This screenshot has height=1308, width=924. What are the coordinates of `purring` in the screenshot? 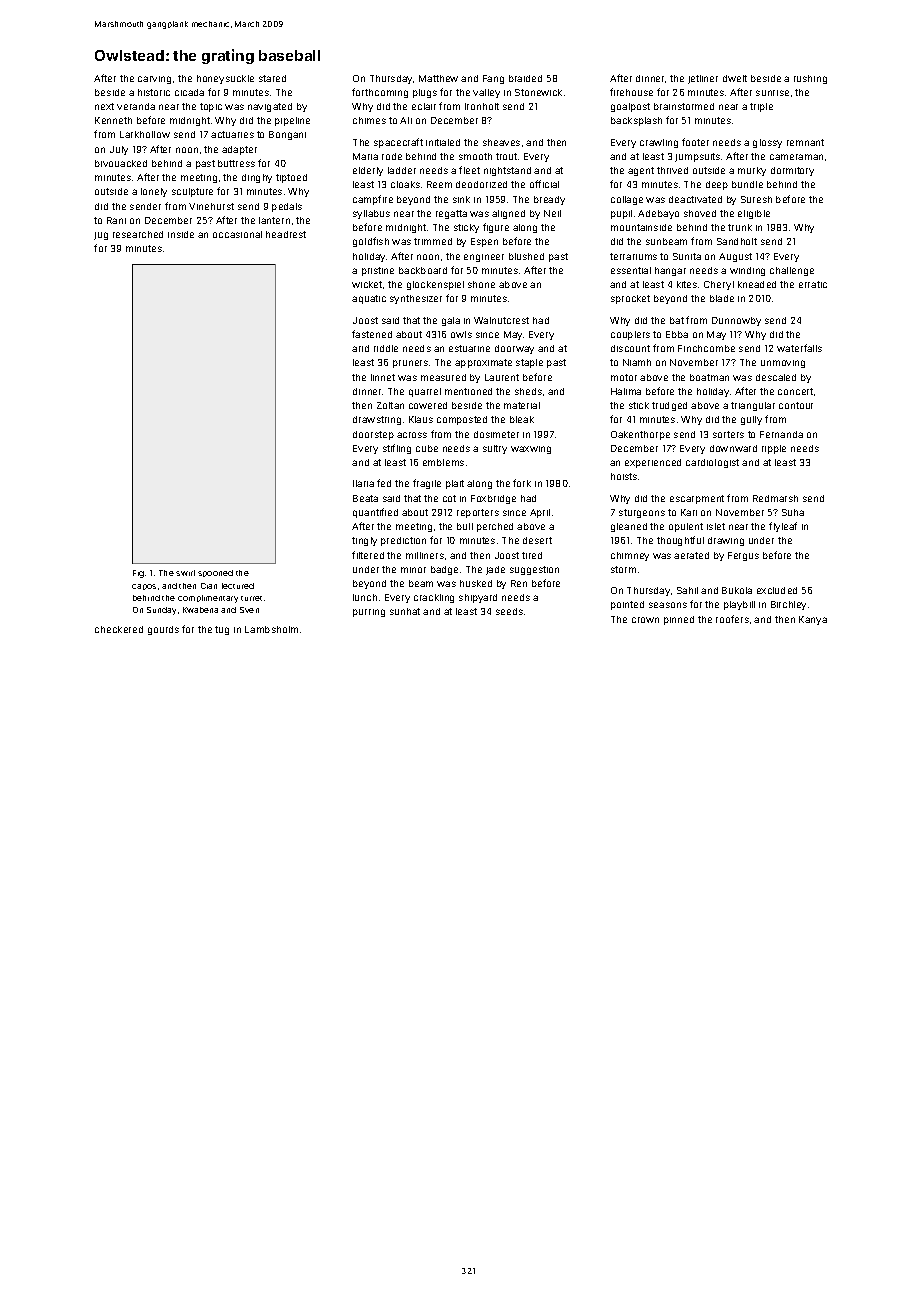 It's located at (369, 613).
